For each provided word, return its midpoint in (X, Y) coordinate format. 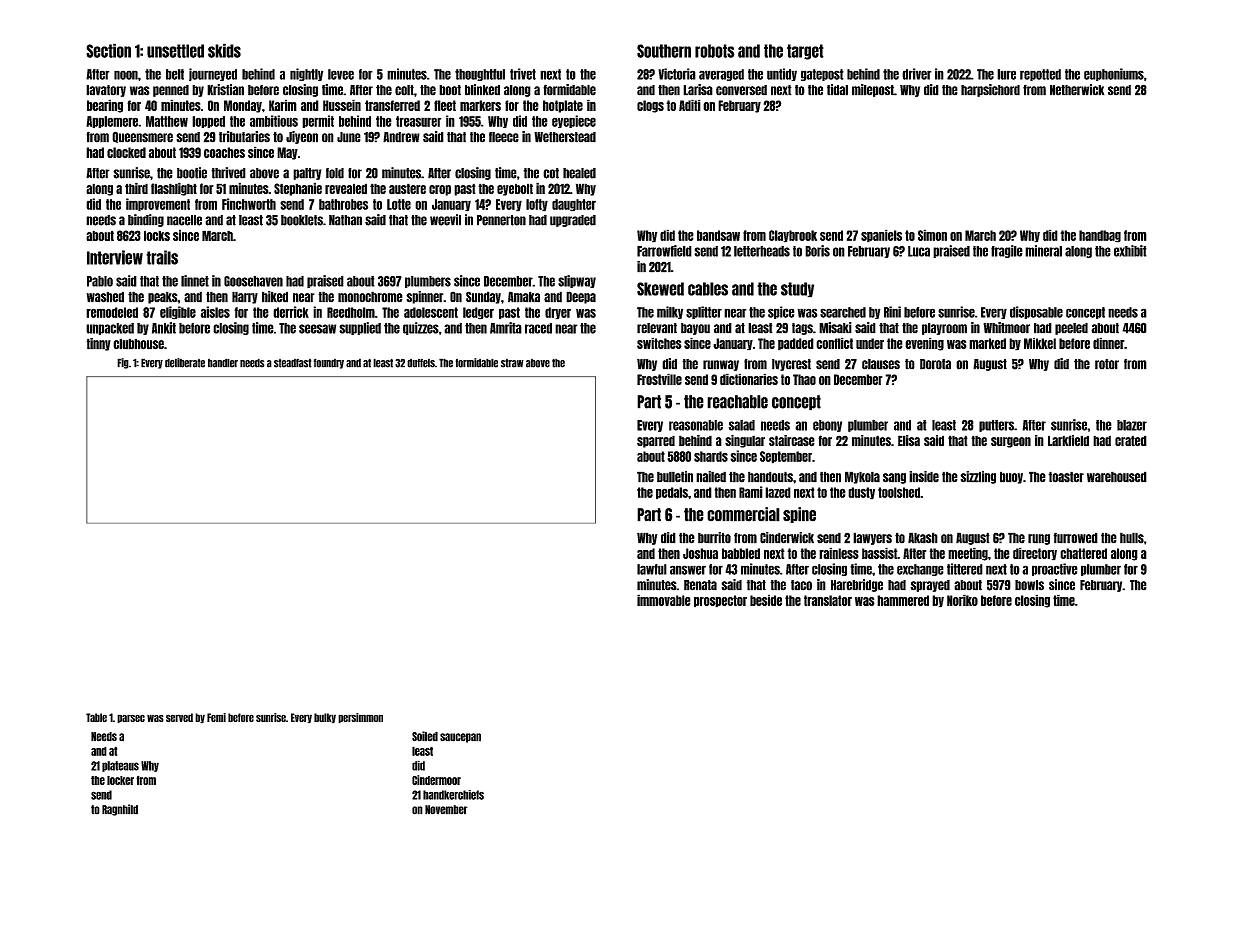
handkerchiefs (453, 795)
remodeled (112, 312)
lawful (652, 569)
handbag (1100, 236)
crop (440, 190)
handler (223, 363)
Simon (932, 235)
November (446, 810)
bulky (325, 718)
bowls (1029, 585)
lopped (208, 122)
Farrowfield (664, 251)
